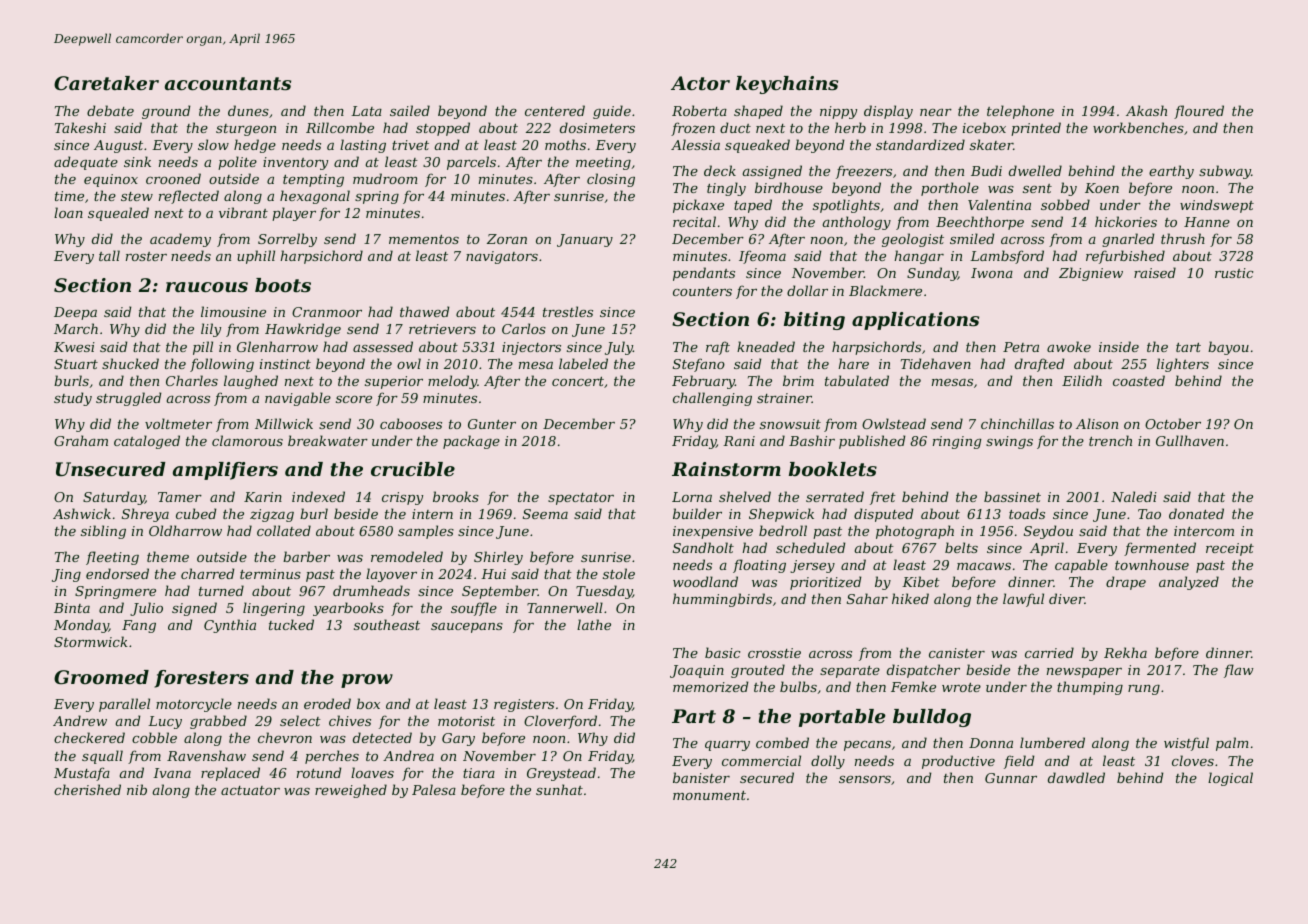 Image resolution: width=1308 pixels, height=924 pixels. I want to click on Oldharrow, so click(185, 530).
